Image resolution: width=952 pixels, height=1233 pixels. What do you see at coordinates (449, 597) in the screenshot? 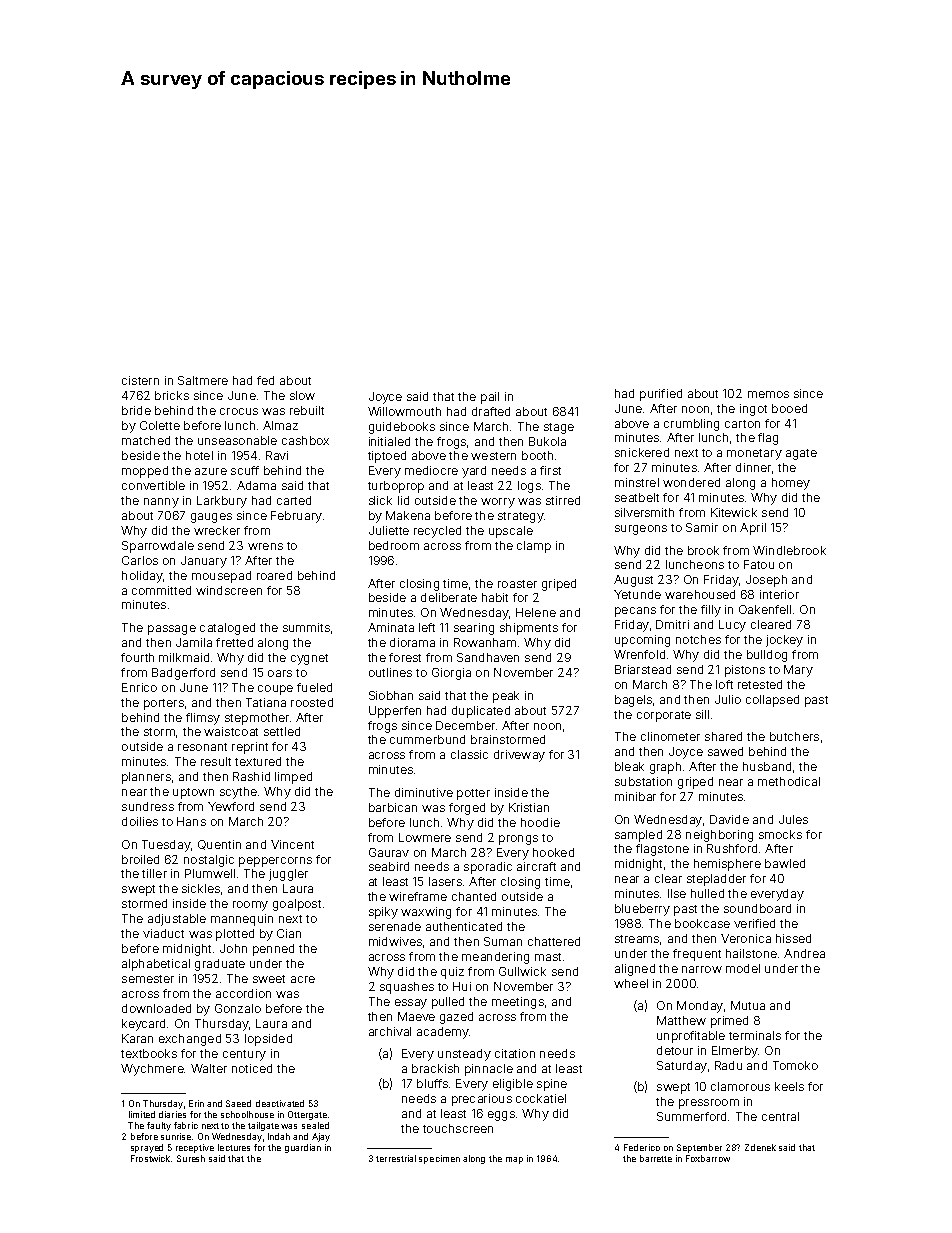
I see `deliberate` at bounding box center [449, 597].
